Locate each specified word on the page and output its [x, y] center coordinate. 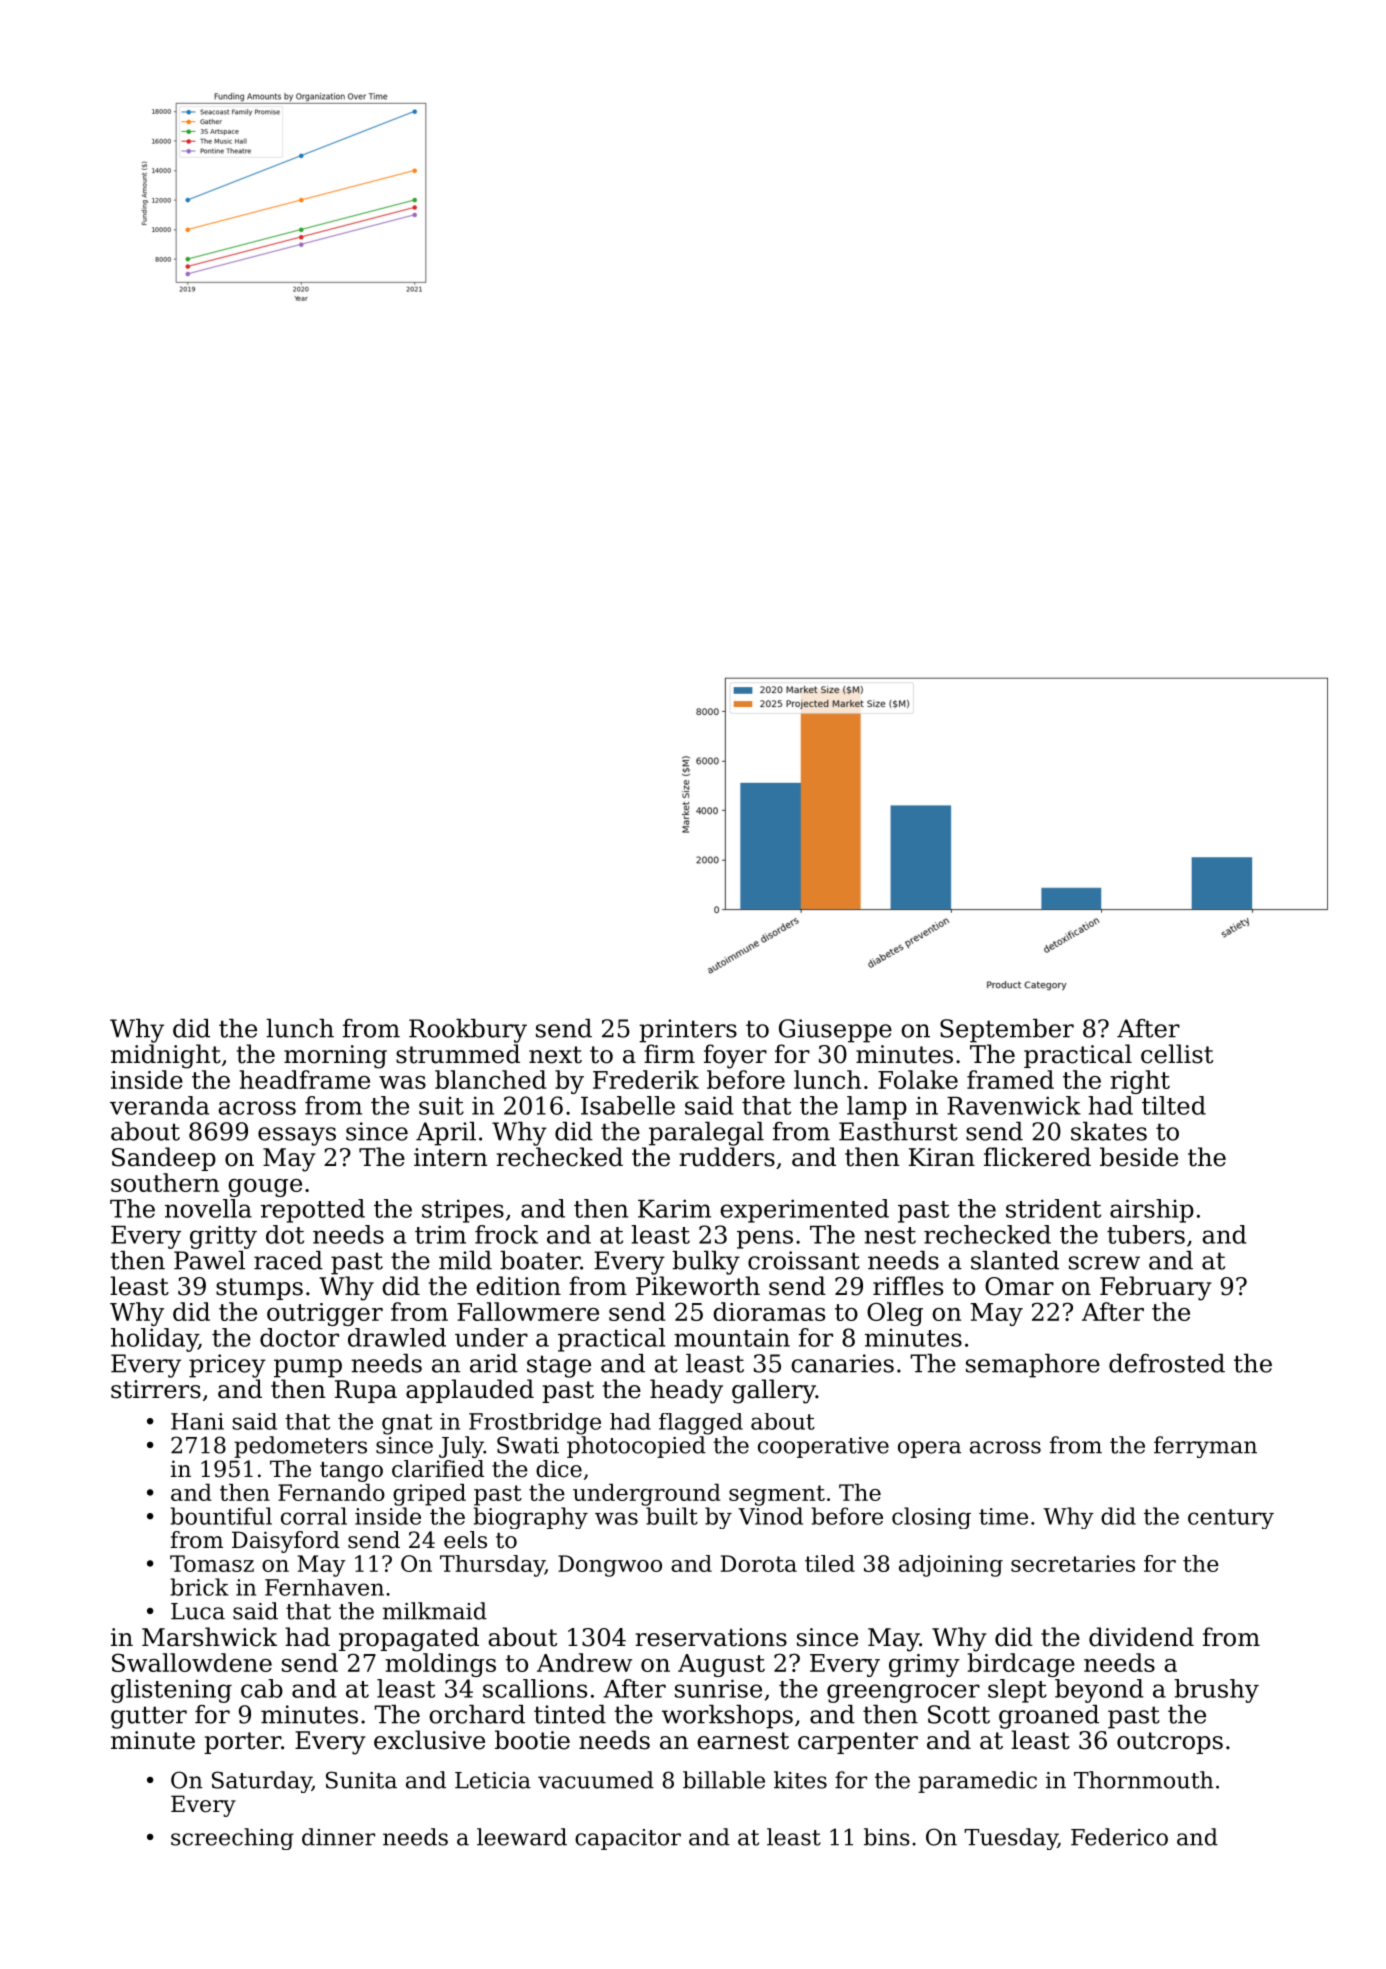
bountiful [221, 1516]
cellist [1177, 1054]
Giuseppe [835, 1031]
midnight [166, 1056]
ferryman [1205, 1447]
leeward [522, 1837]
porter [242, 1743]
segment [777, 1495]
